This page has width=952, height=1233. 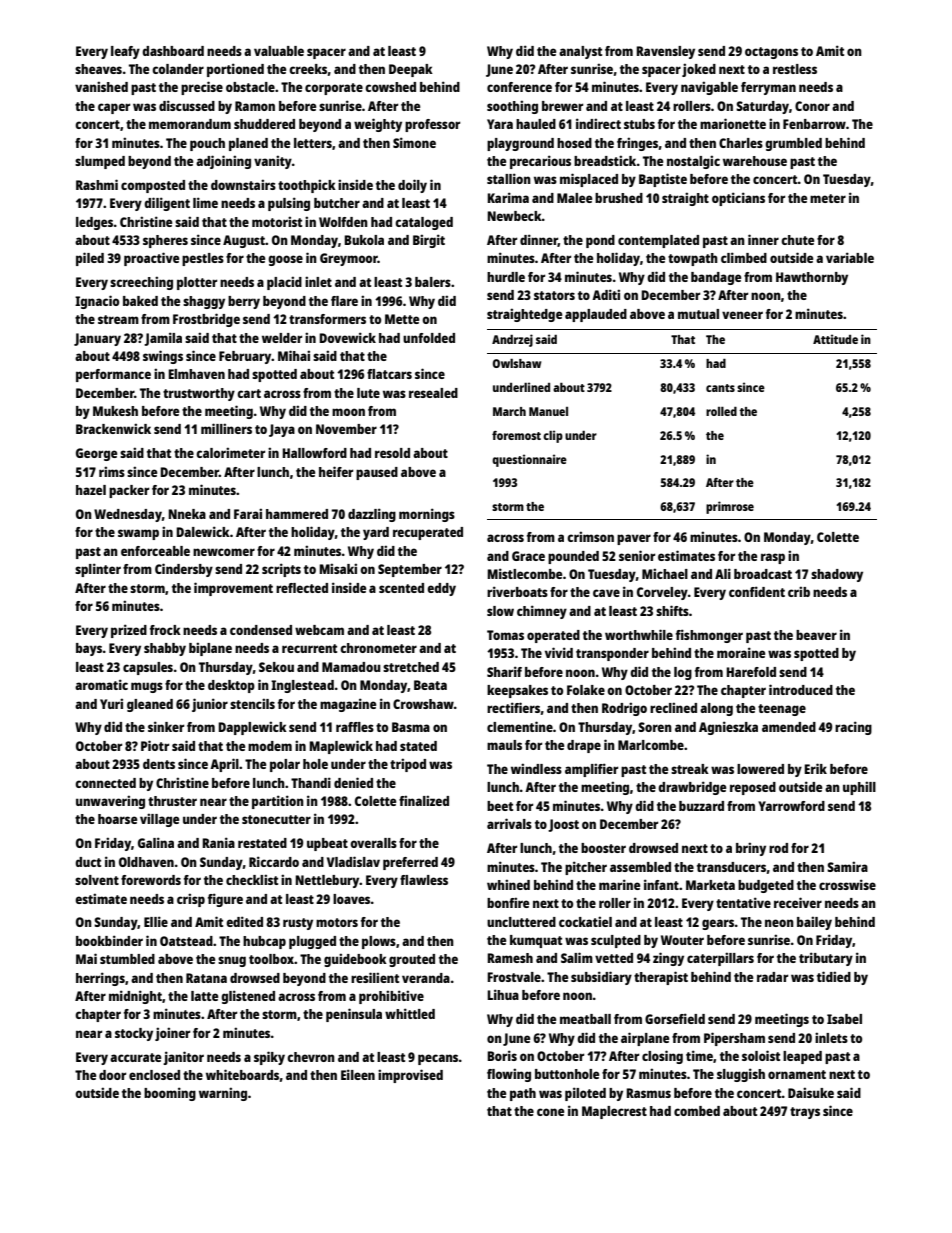 What do you see at coordinates (206, 320) in the page?
I see `Frostbridge` at bounding box center [206, 320].
